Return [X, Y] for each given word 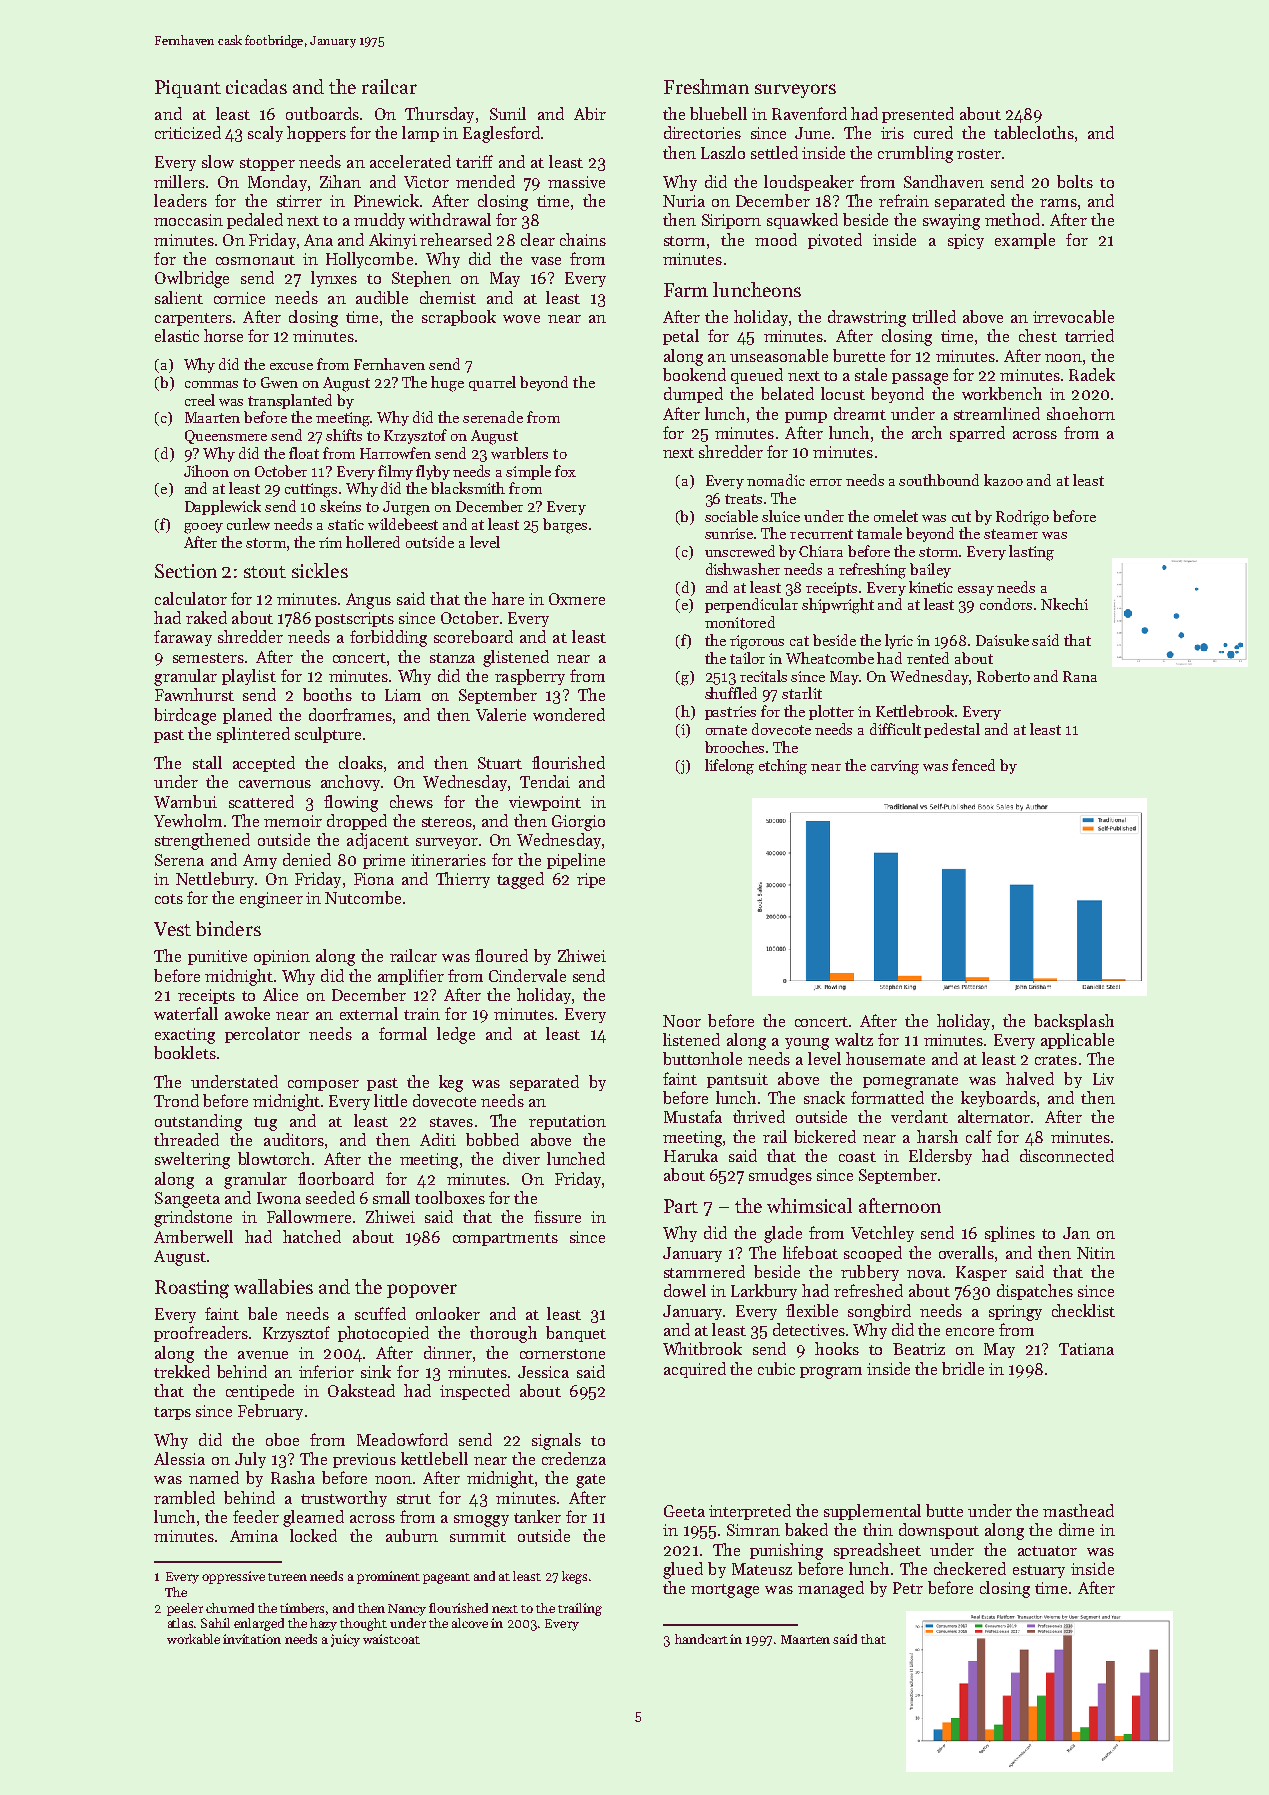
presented [918, 115]
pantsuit [737, 1080]
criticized [188, 132]
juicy [345, 1640]
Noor [682, 1021]
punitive [217, 957]
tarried [1089, 335]
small [391, 1197]
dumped [693, 395]
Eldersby [940, 1157]
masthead [1078, 1510]
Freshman [706, 86]
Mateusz [762, 1569]
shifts [344, 435]
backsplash [1074, 1022]
